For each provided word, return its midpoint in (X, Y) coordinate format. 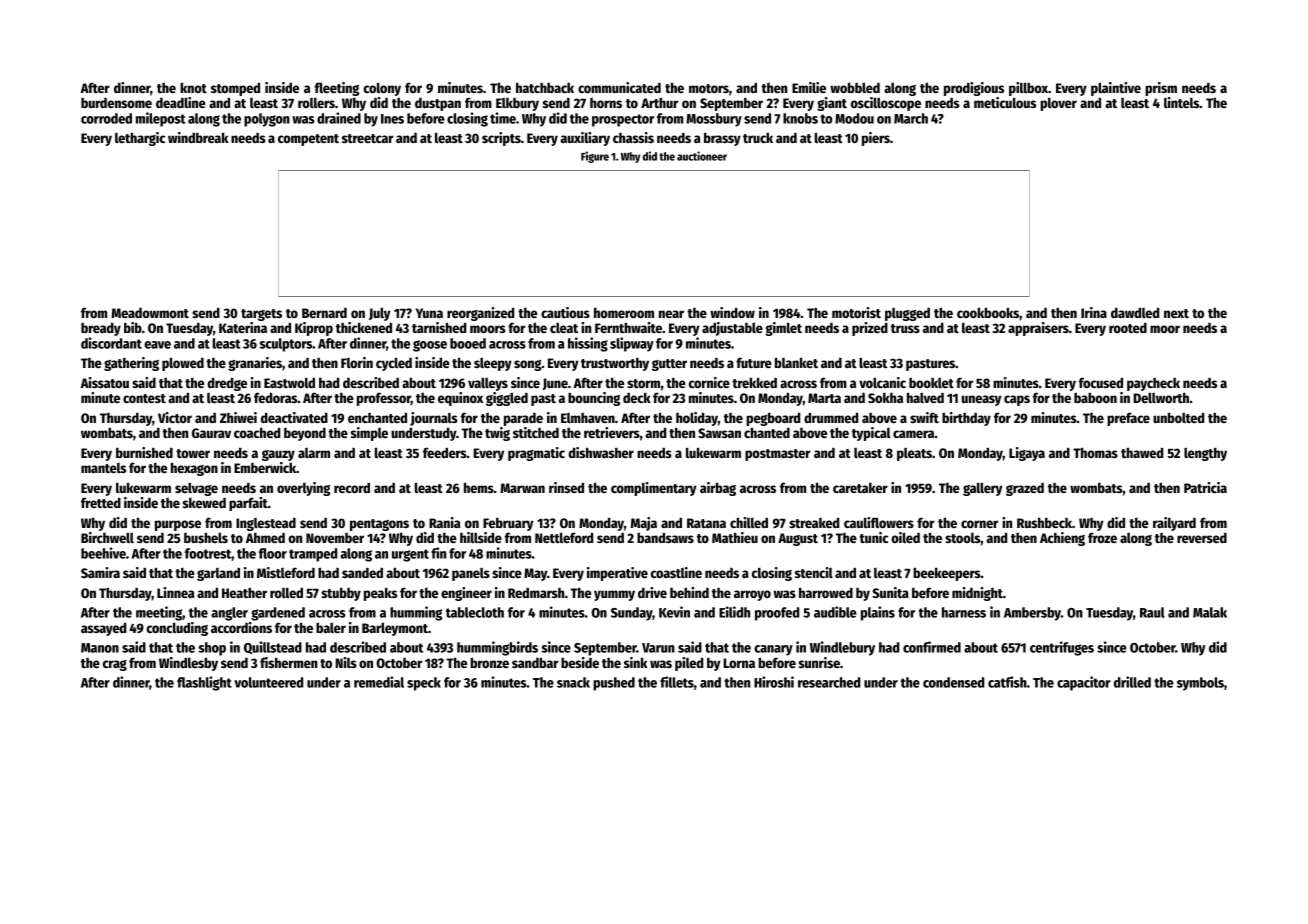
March (911, 118)
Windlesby (188, 664)
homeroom (624, 312)
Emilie (809, 87)
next (1176, 313)
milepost (160, 119)
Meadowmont (150, 313)
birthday (966, 419)
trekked (754, 382)
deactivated (294, 417)
